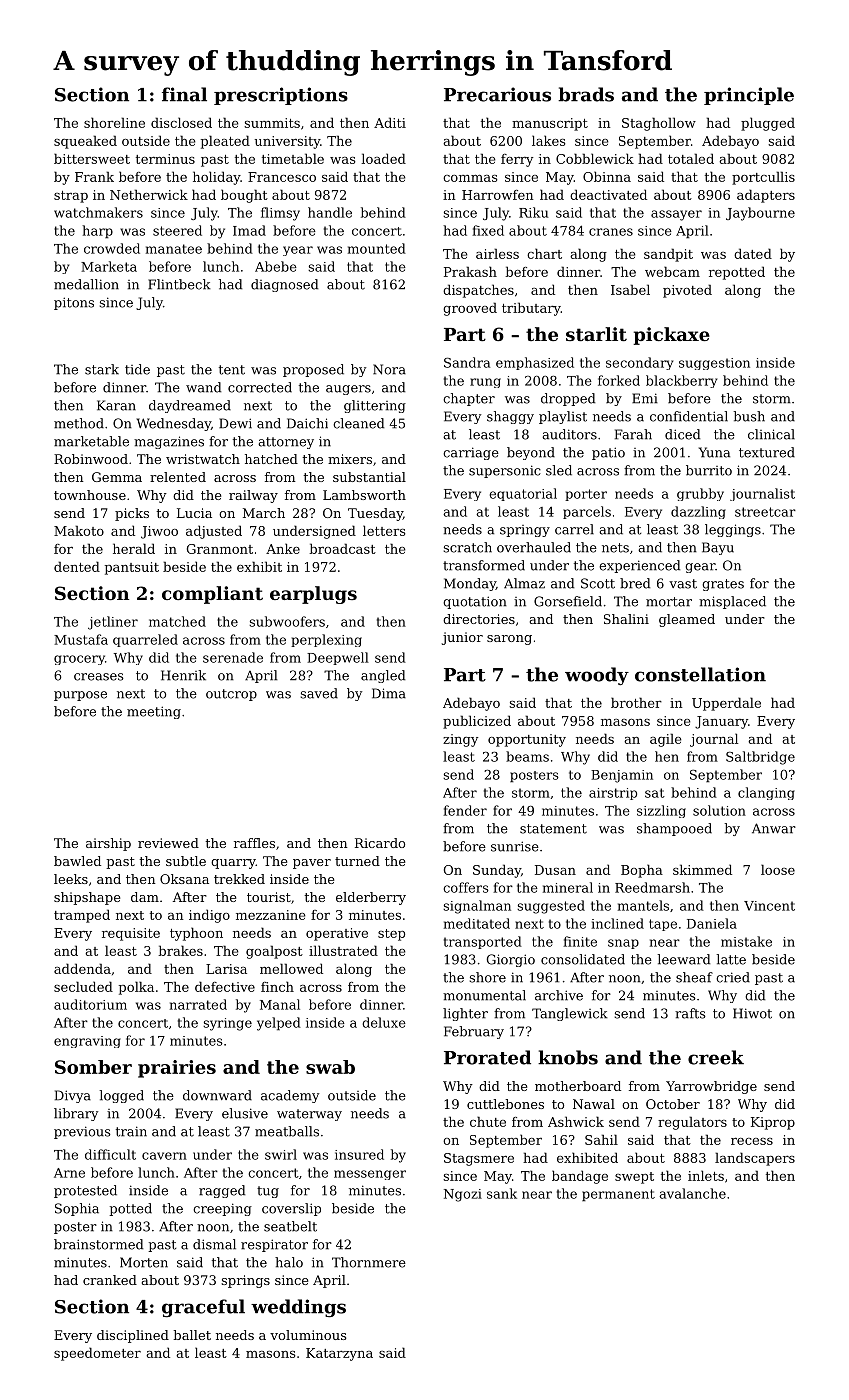 This screenshot has height=1400, width=849. I want to click on herald, so click(134, 548).
